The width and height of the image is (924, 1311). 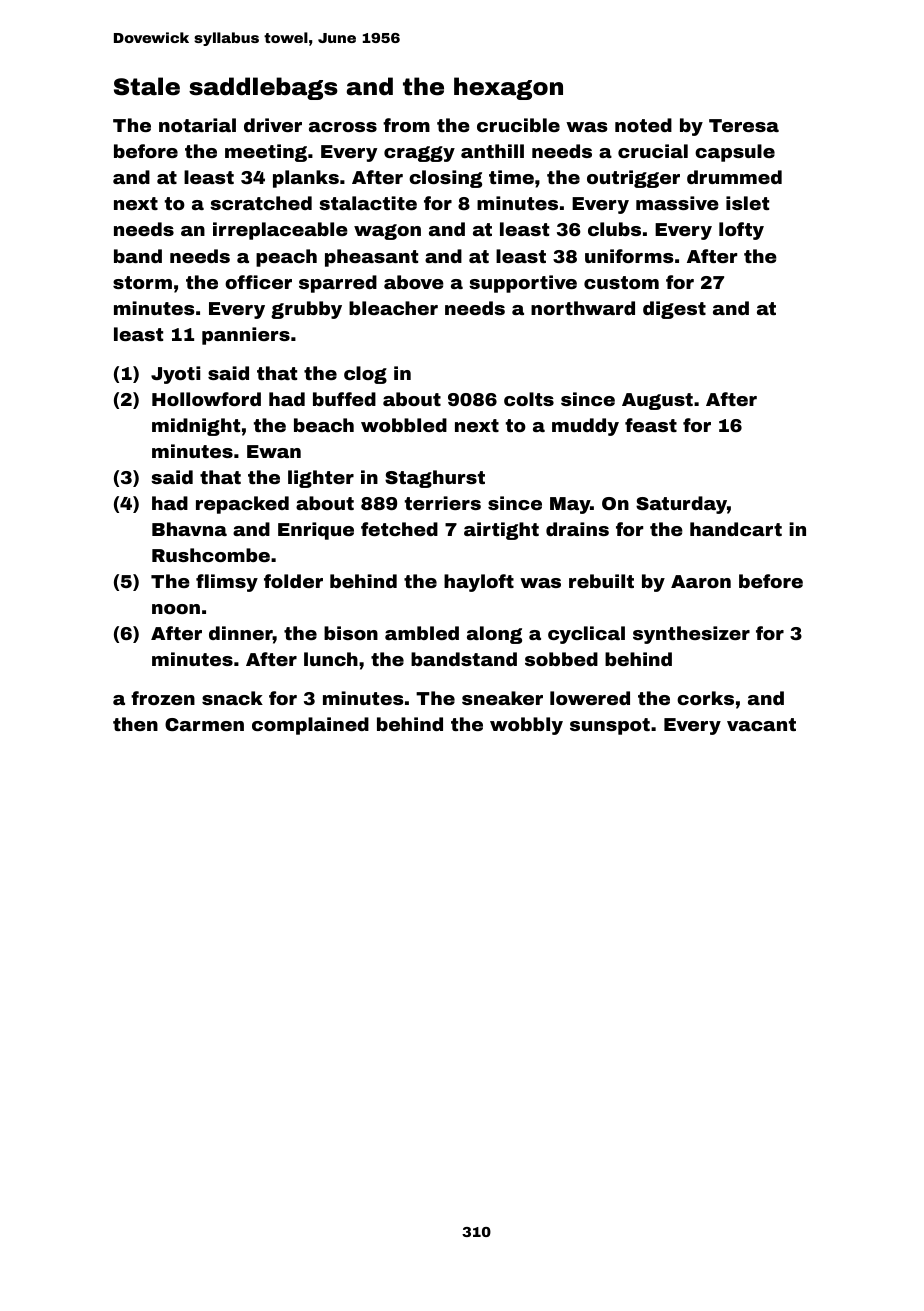 What do you see at coordinates (701, 581) in the image?
I see `Aaron` at bounding box center [701, 581].
